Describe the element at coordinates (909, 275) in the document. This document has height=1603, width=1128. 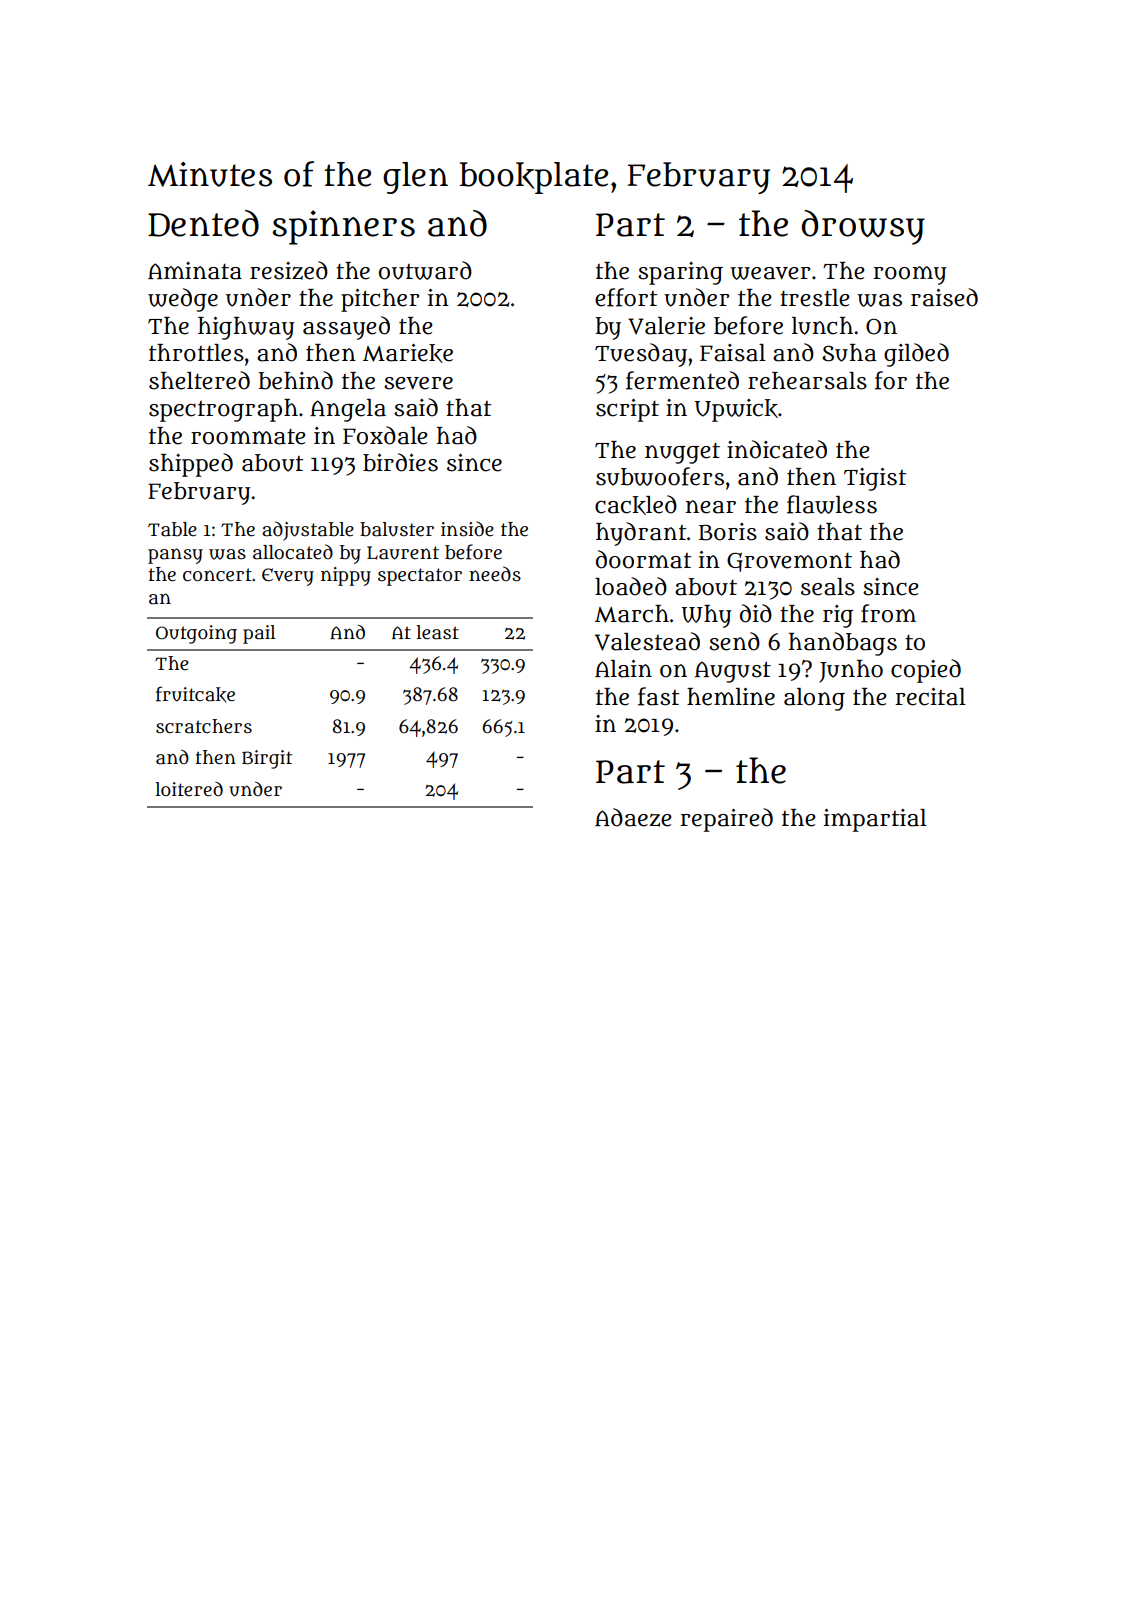
I see `roomy` at that location.
